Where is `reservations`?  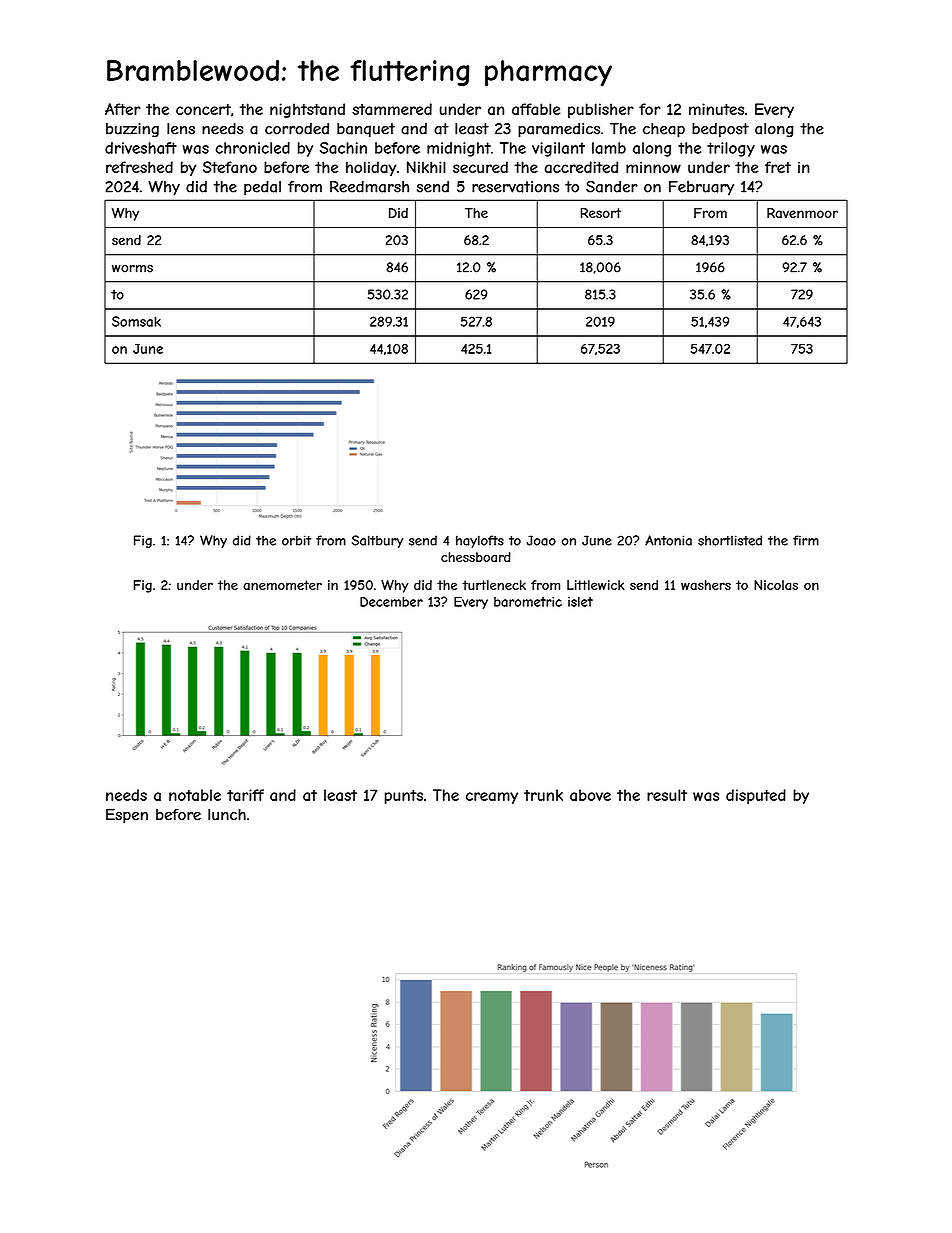 reservations is located at coordinates (515, 187).
